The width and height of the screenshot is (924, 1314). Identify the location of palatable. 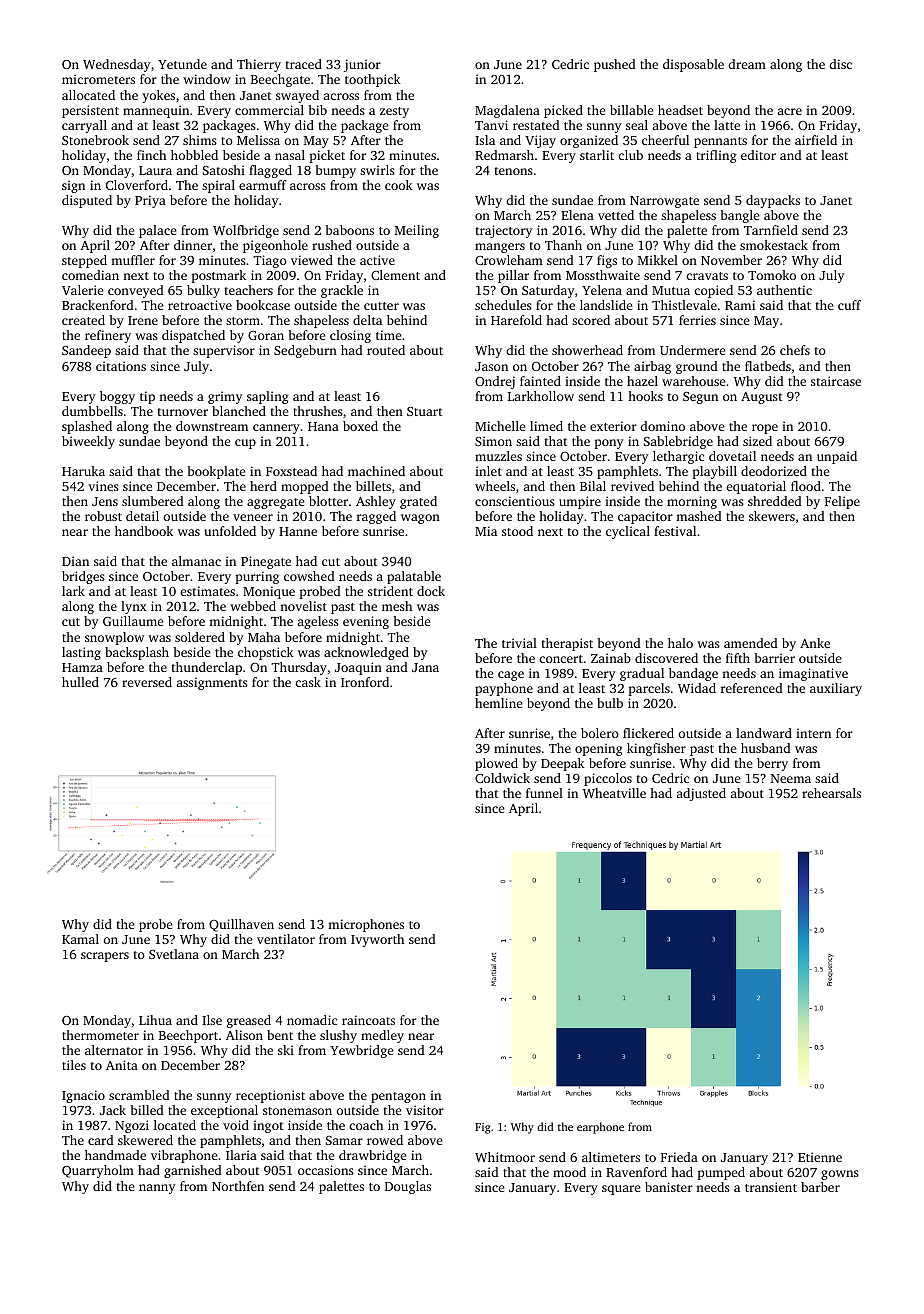
(414, 577).
